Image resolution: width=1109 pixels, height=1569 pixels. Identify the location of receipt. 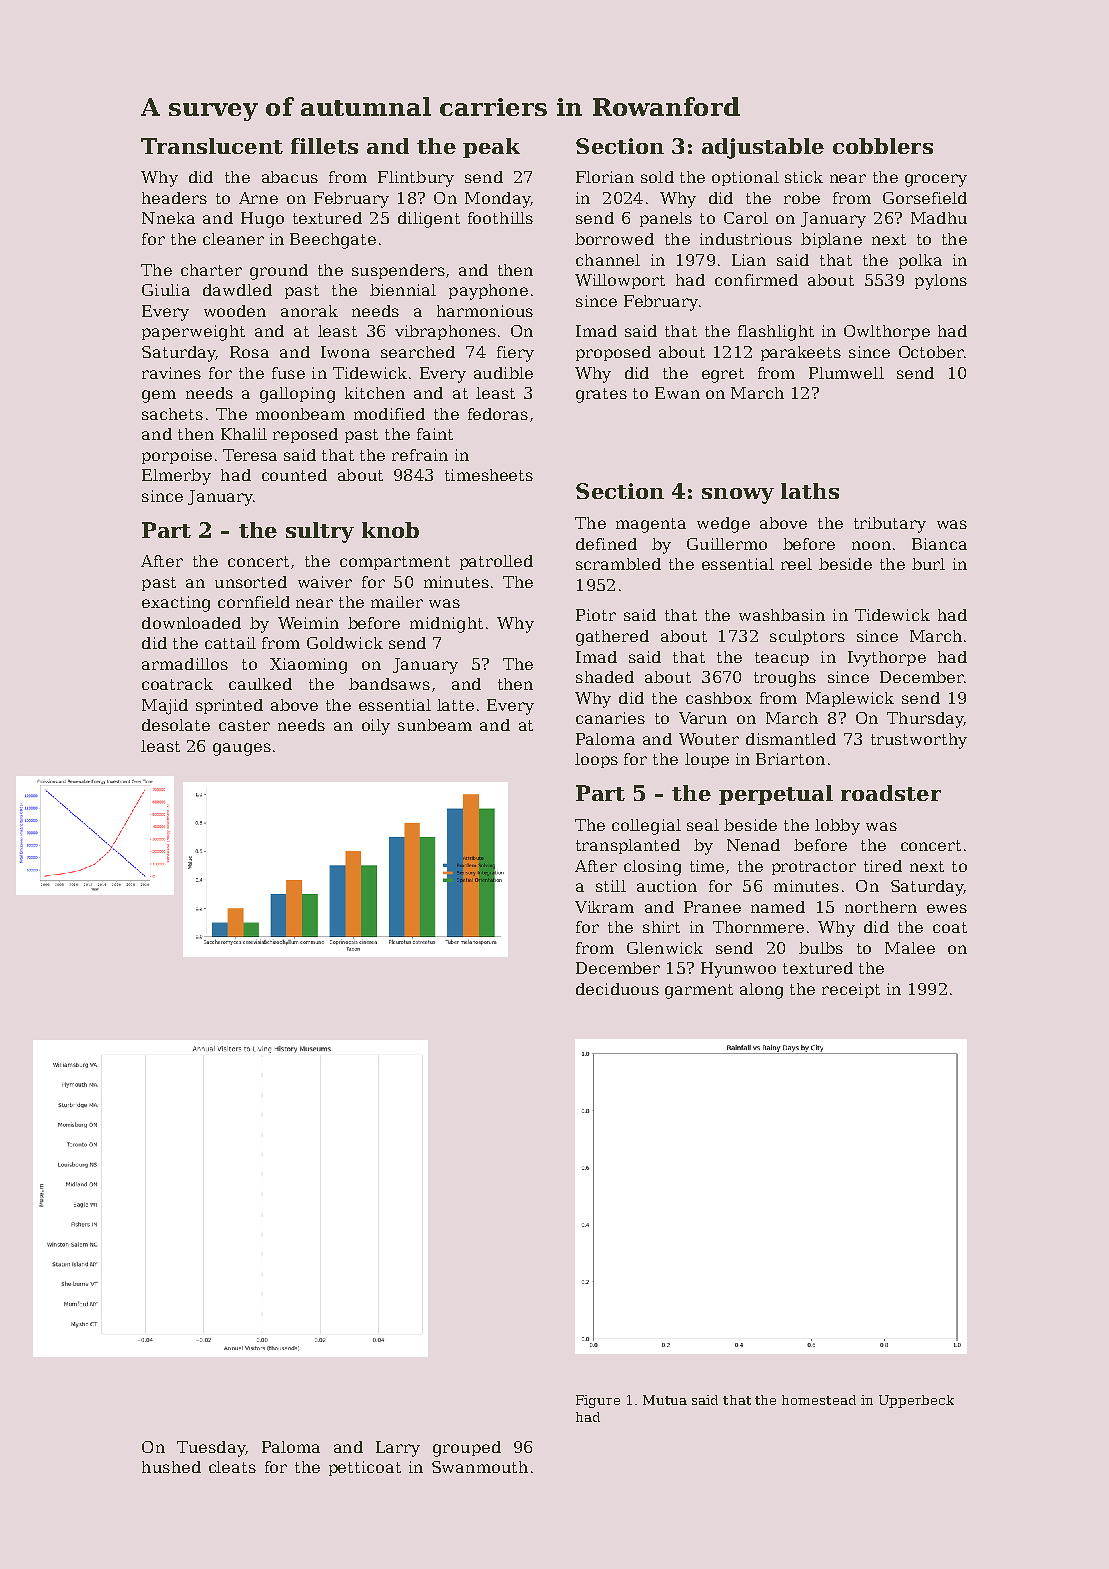
(851, 990).
